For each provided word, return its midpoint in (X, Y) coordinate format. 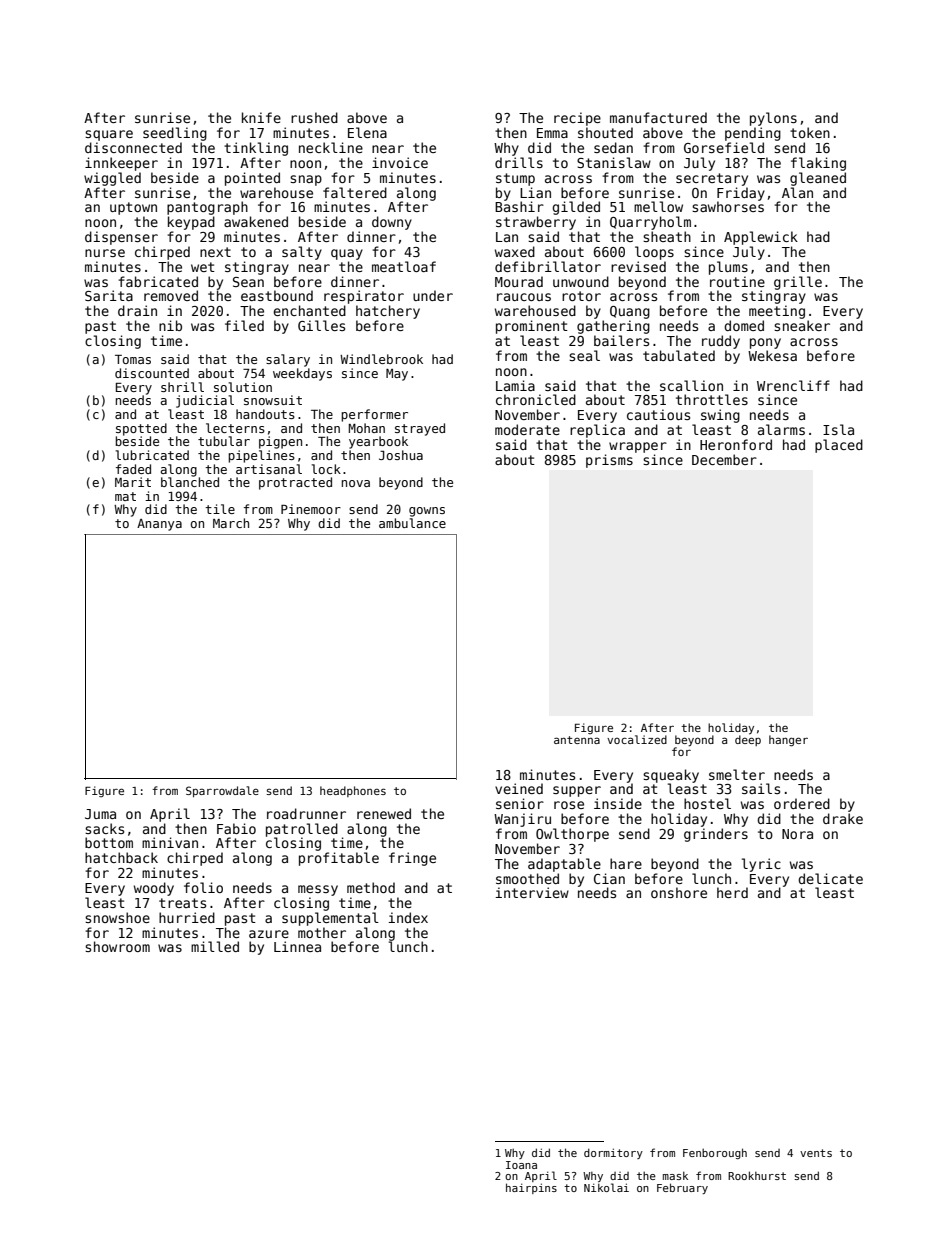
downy (392, 223)
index (408, 917)
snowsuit (273, 400)
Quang (630, 312)
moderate (527, 429)
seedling (175, 134)
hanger (788, 741)
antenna (577, 740)
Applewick (761, 238)
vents (816, 1153)
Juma (100, 814)
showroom (117, 946)
